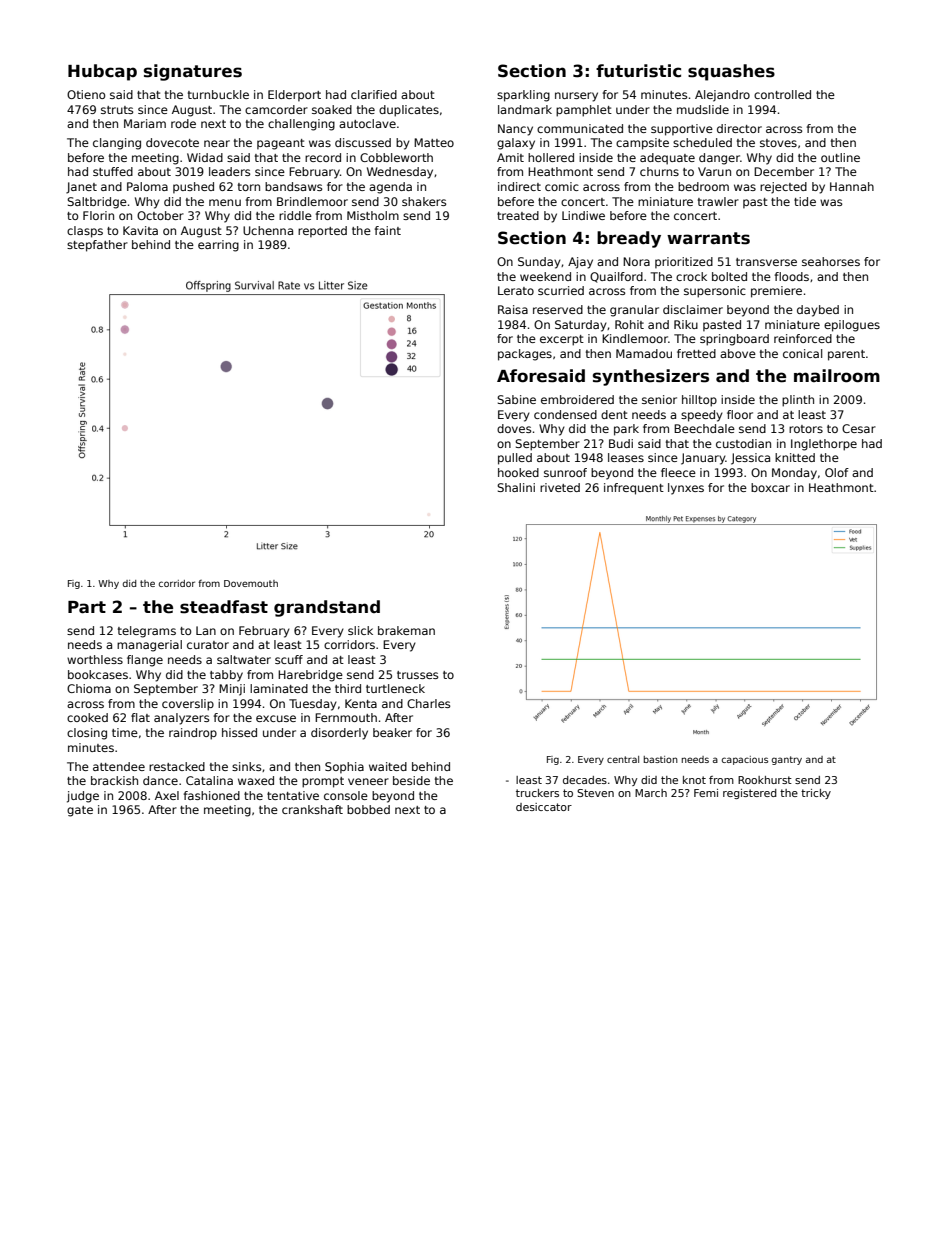 Image resolution: width=952 pixels, height=1233 pixels. I want to click on floods, so click(792, 276).
